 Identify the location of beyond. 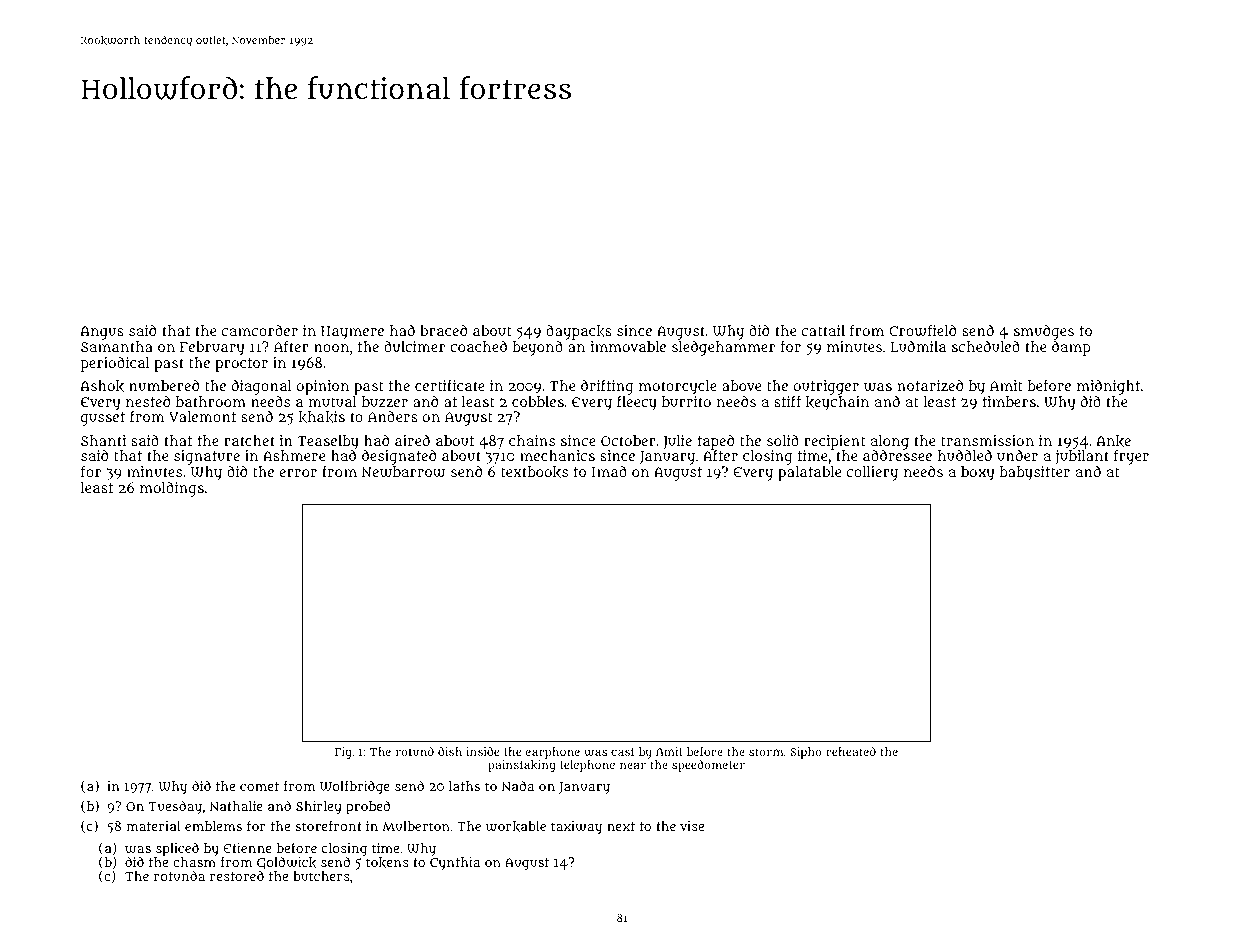
(538, 348).
